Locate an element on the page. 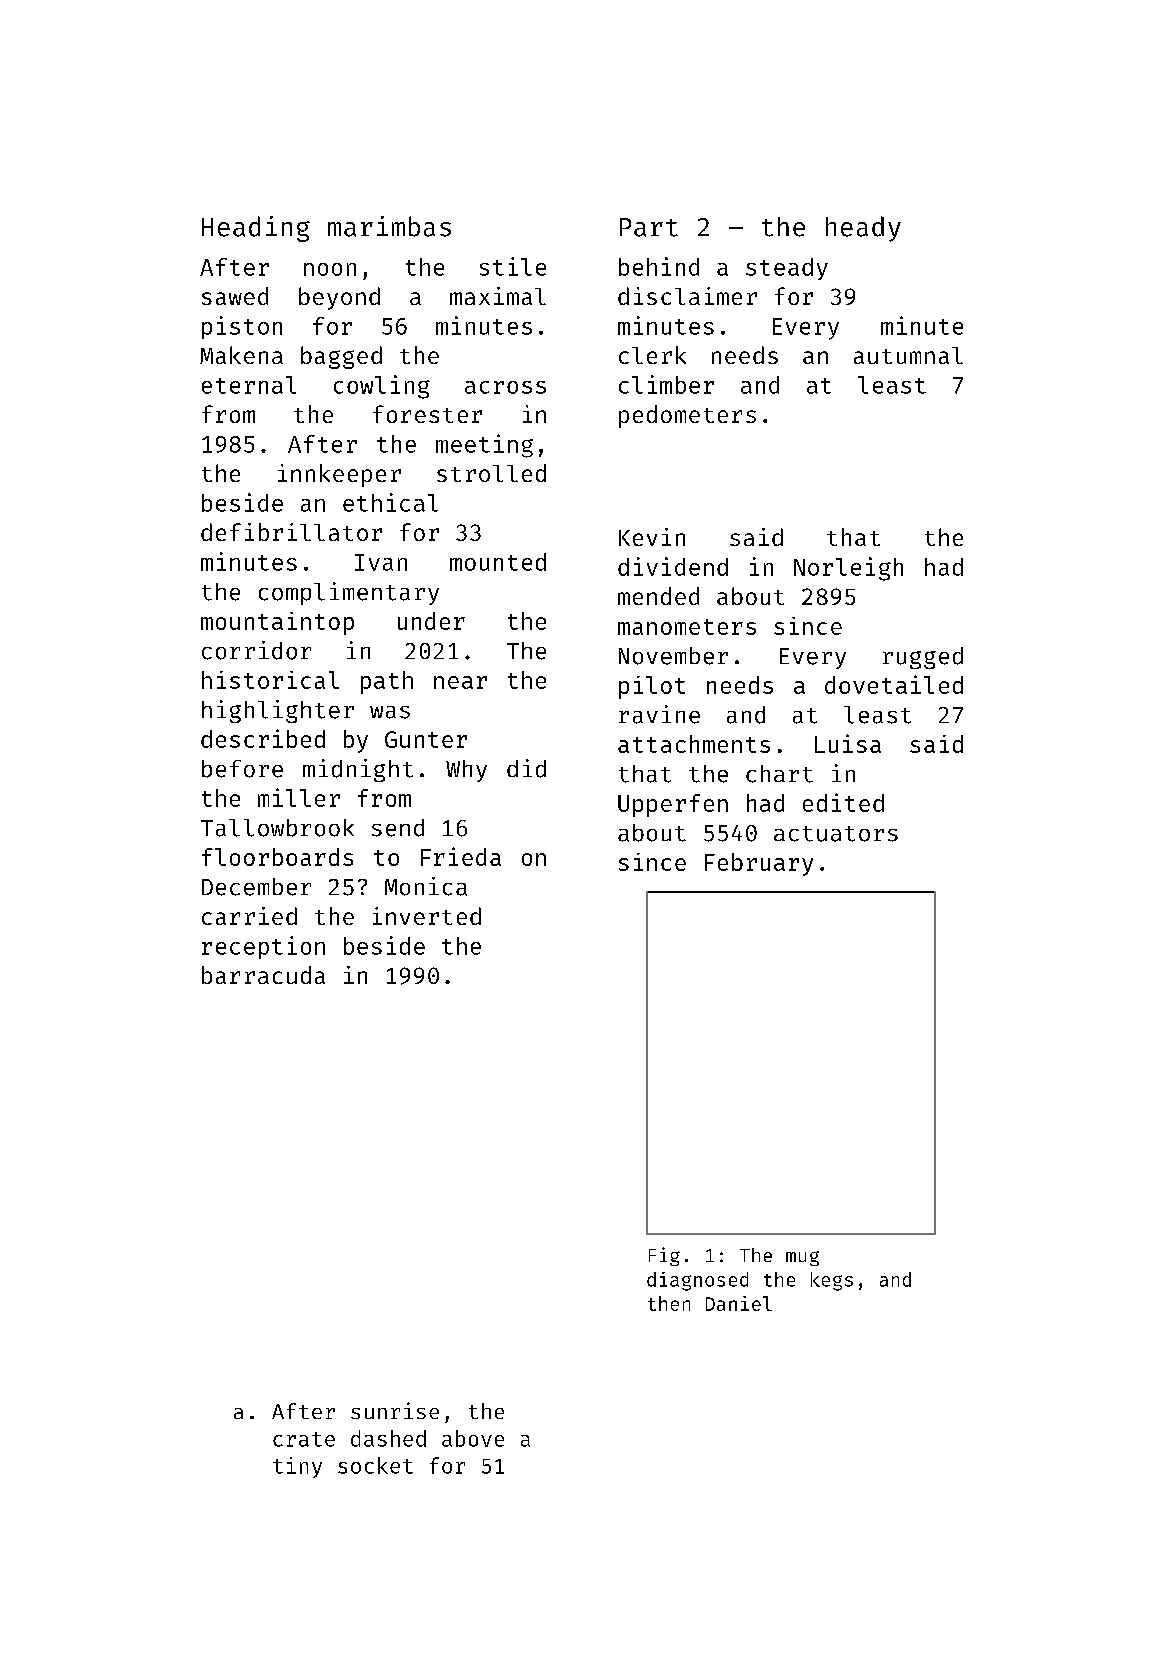  kegs is located at coordinates (832, 1281).
